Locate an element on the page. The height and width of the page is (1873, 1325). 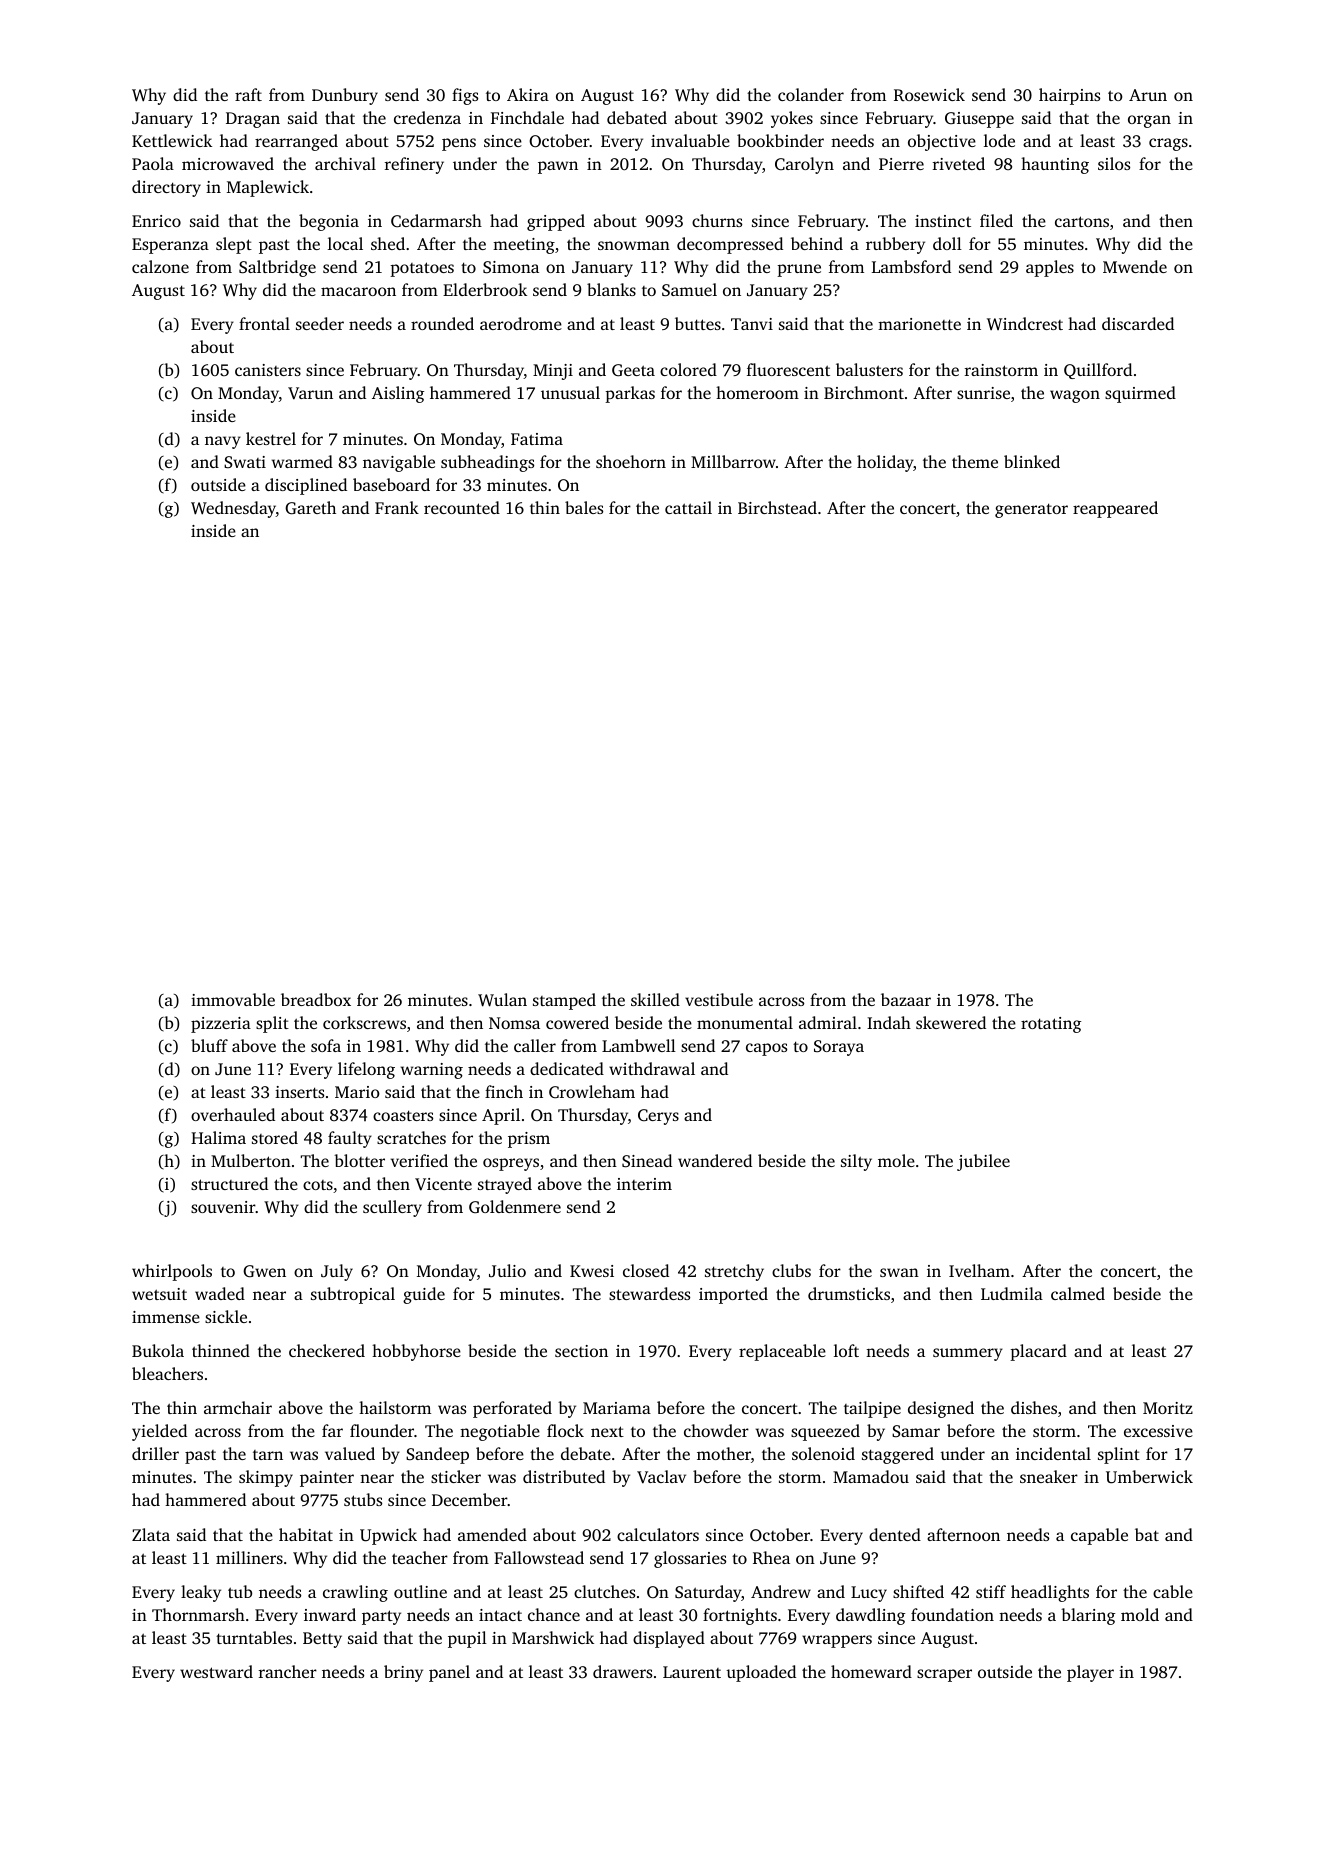
Gareth is located at coordinates (310, 508).
